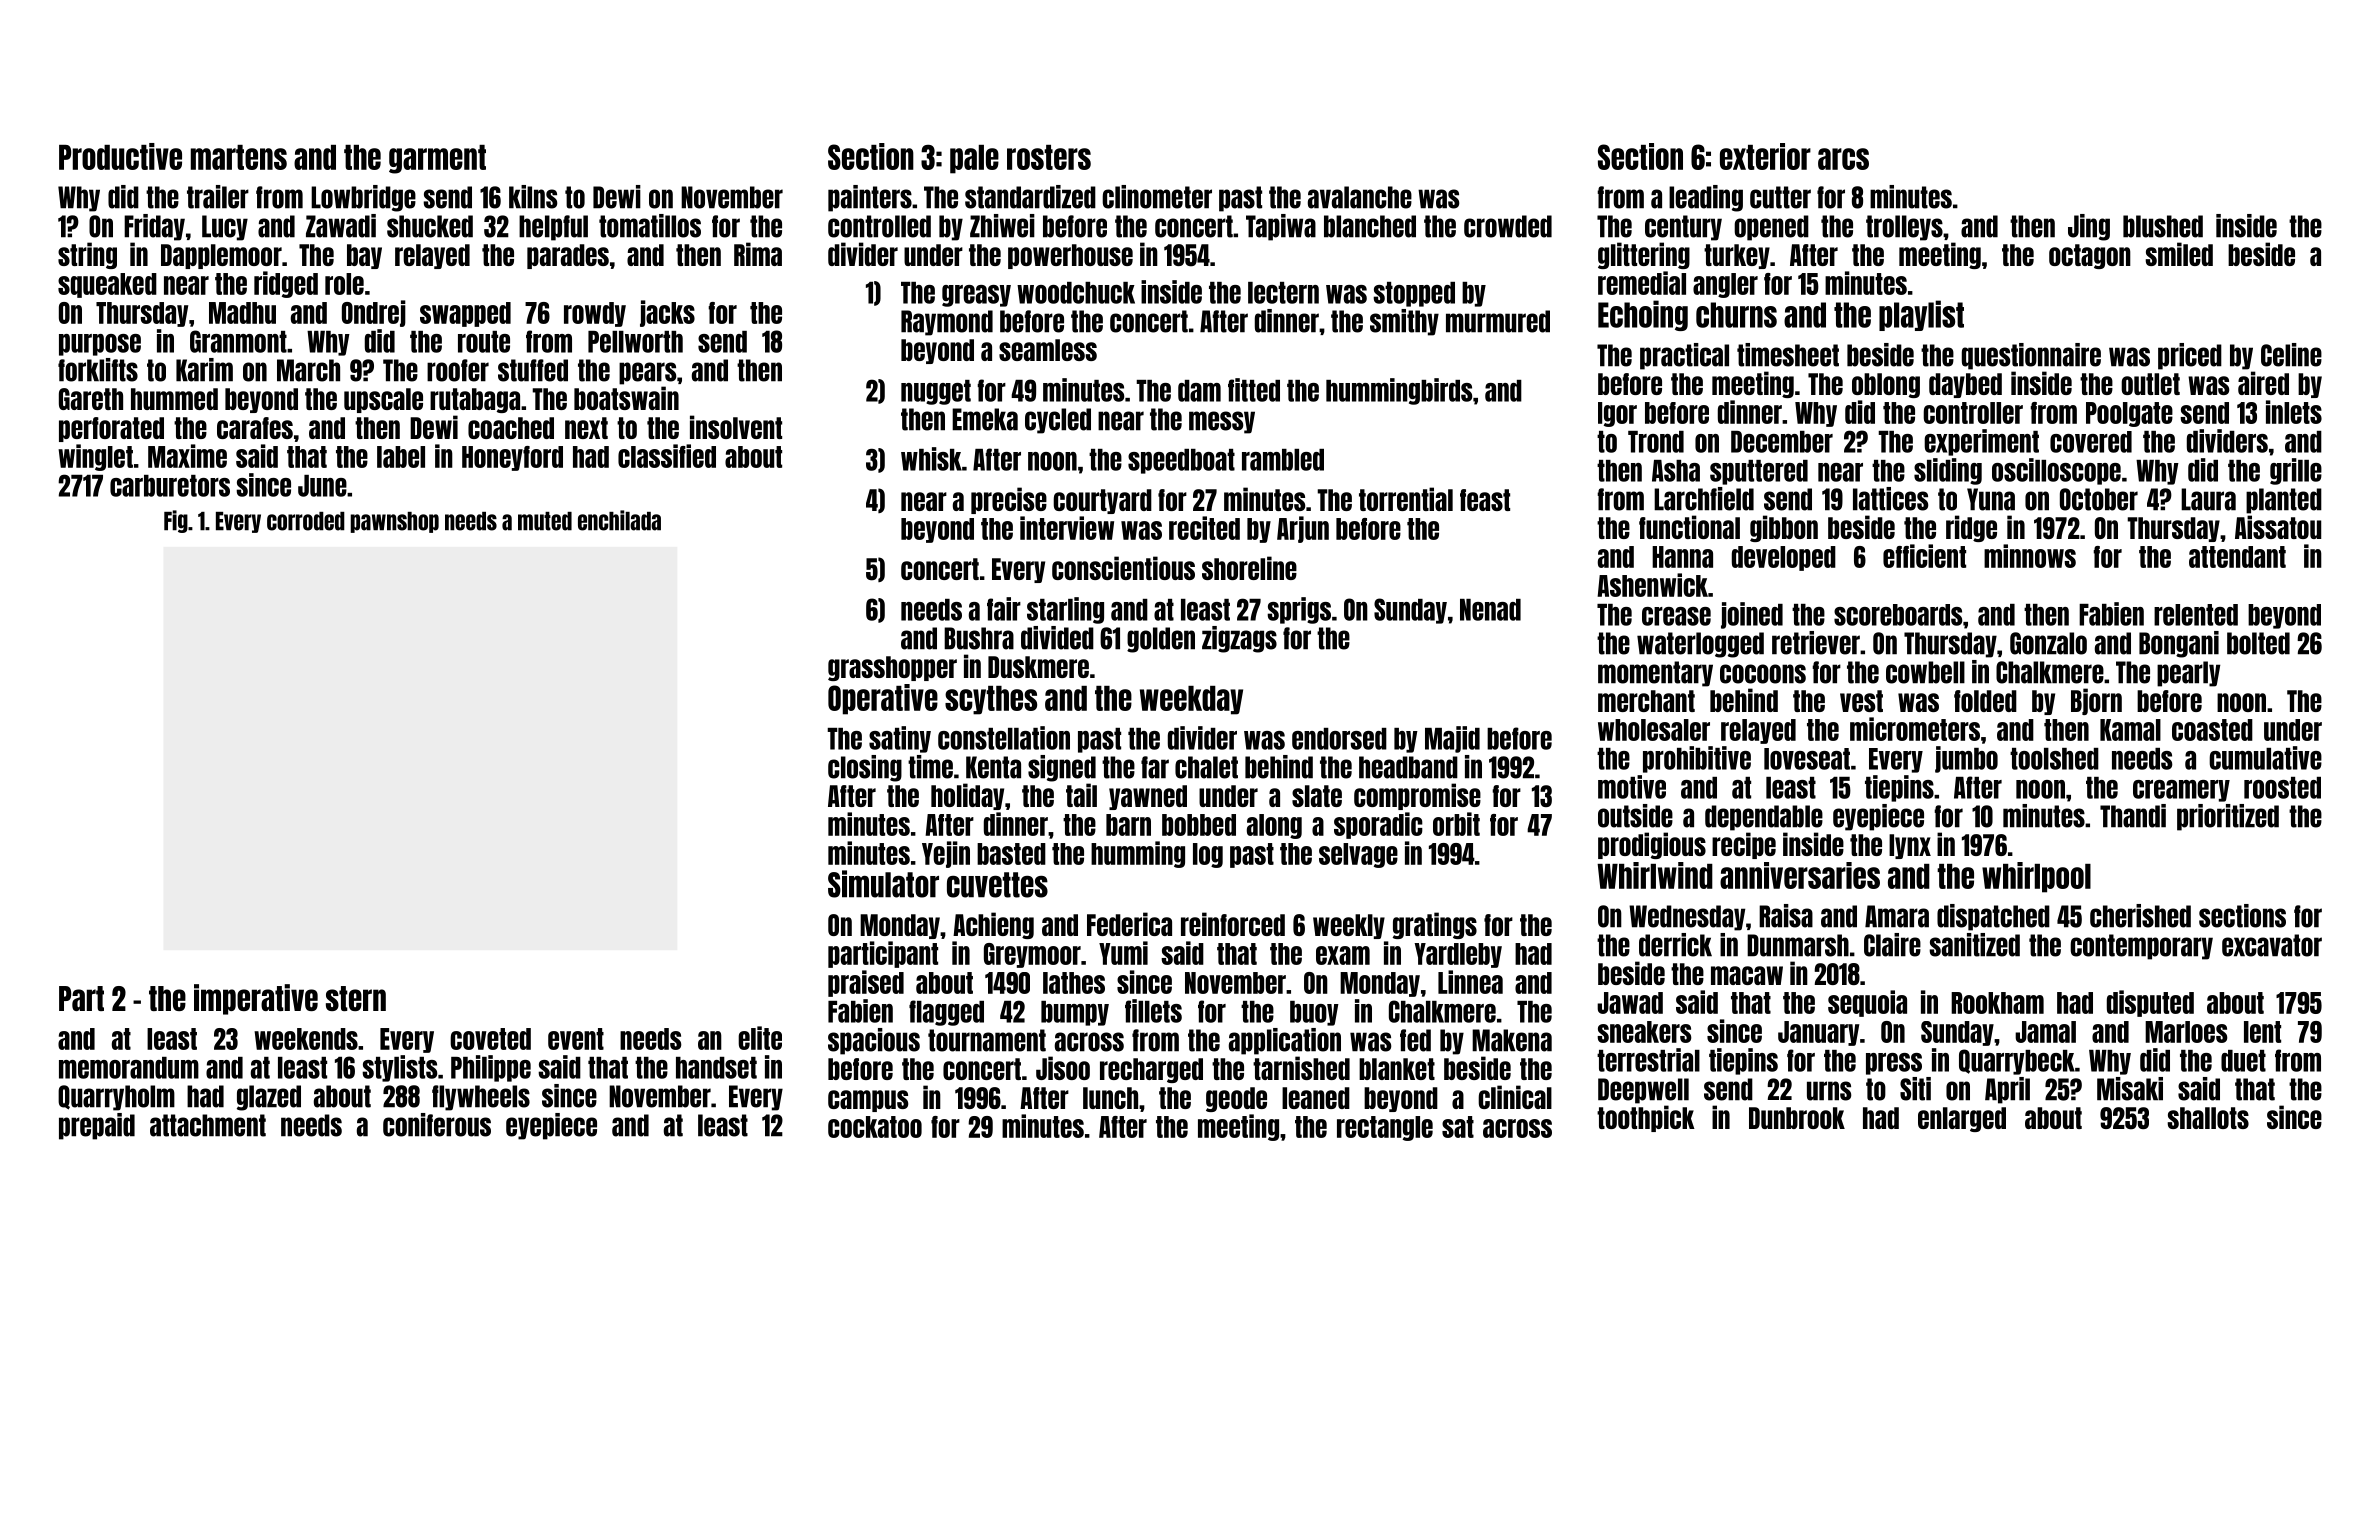 Image resolution: width=2380 pixels, height=1540 pixels. Describe the element at coordinates (1962, 1119) in the screenshot. I see `enlarged` at that location.
